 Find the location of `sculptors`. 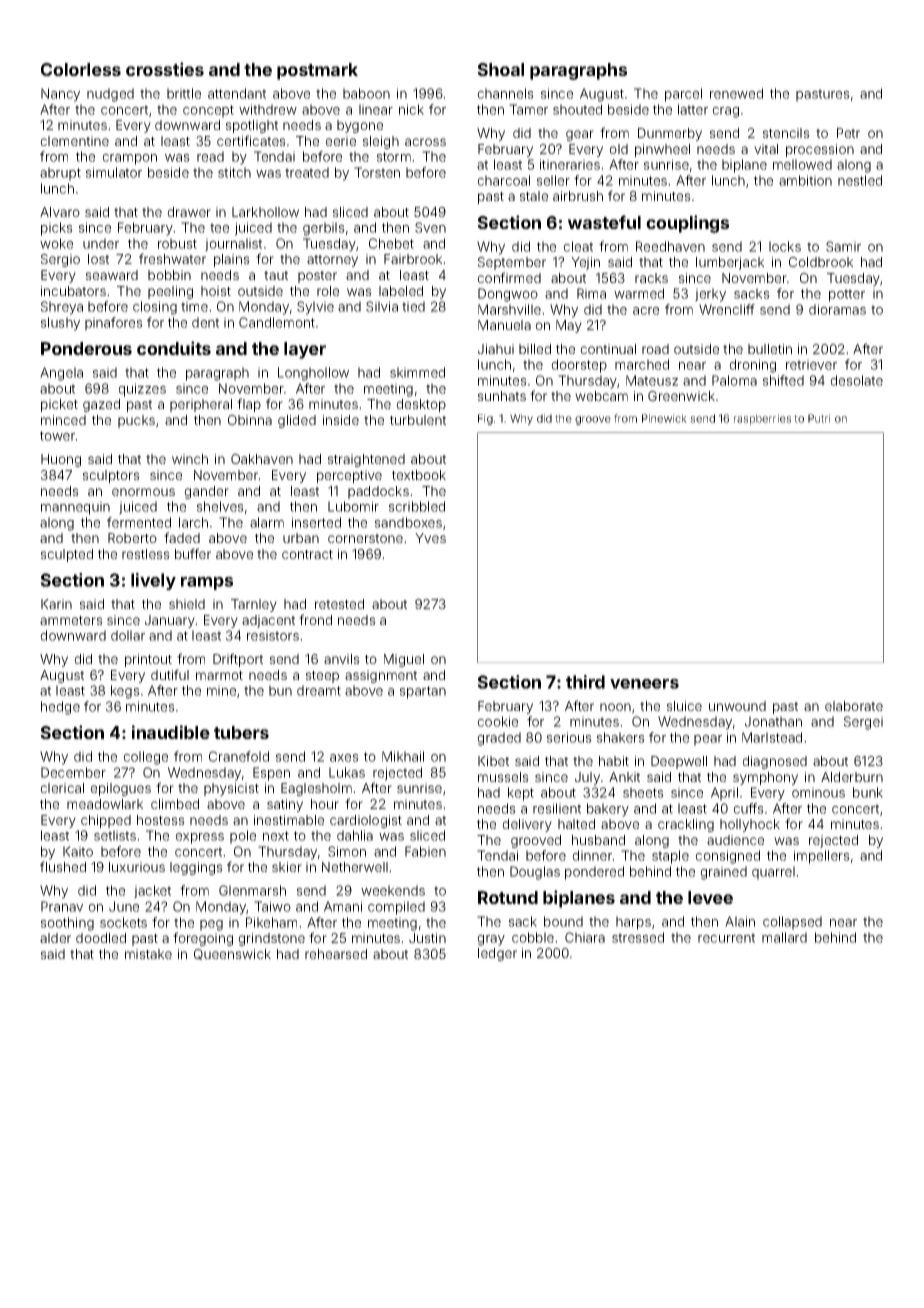

sculptors is located at coordinates (111, 476).
